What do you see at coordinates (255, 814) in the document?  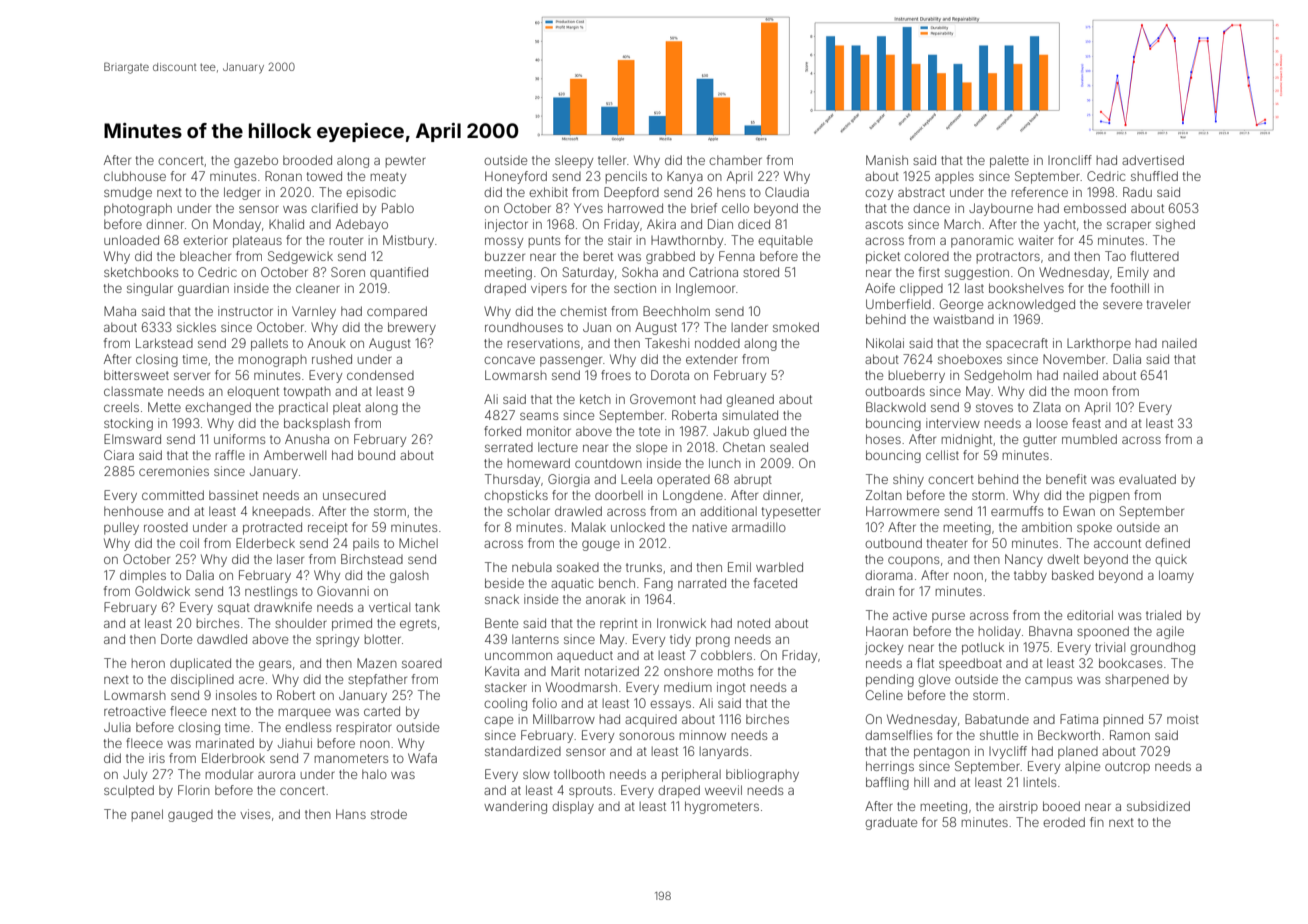 I see `vises` at bounding box center [255, 814].
